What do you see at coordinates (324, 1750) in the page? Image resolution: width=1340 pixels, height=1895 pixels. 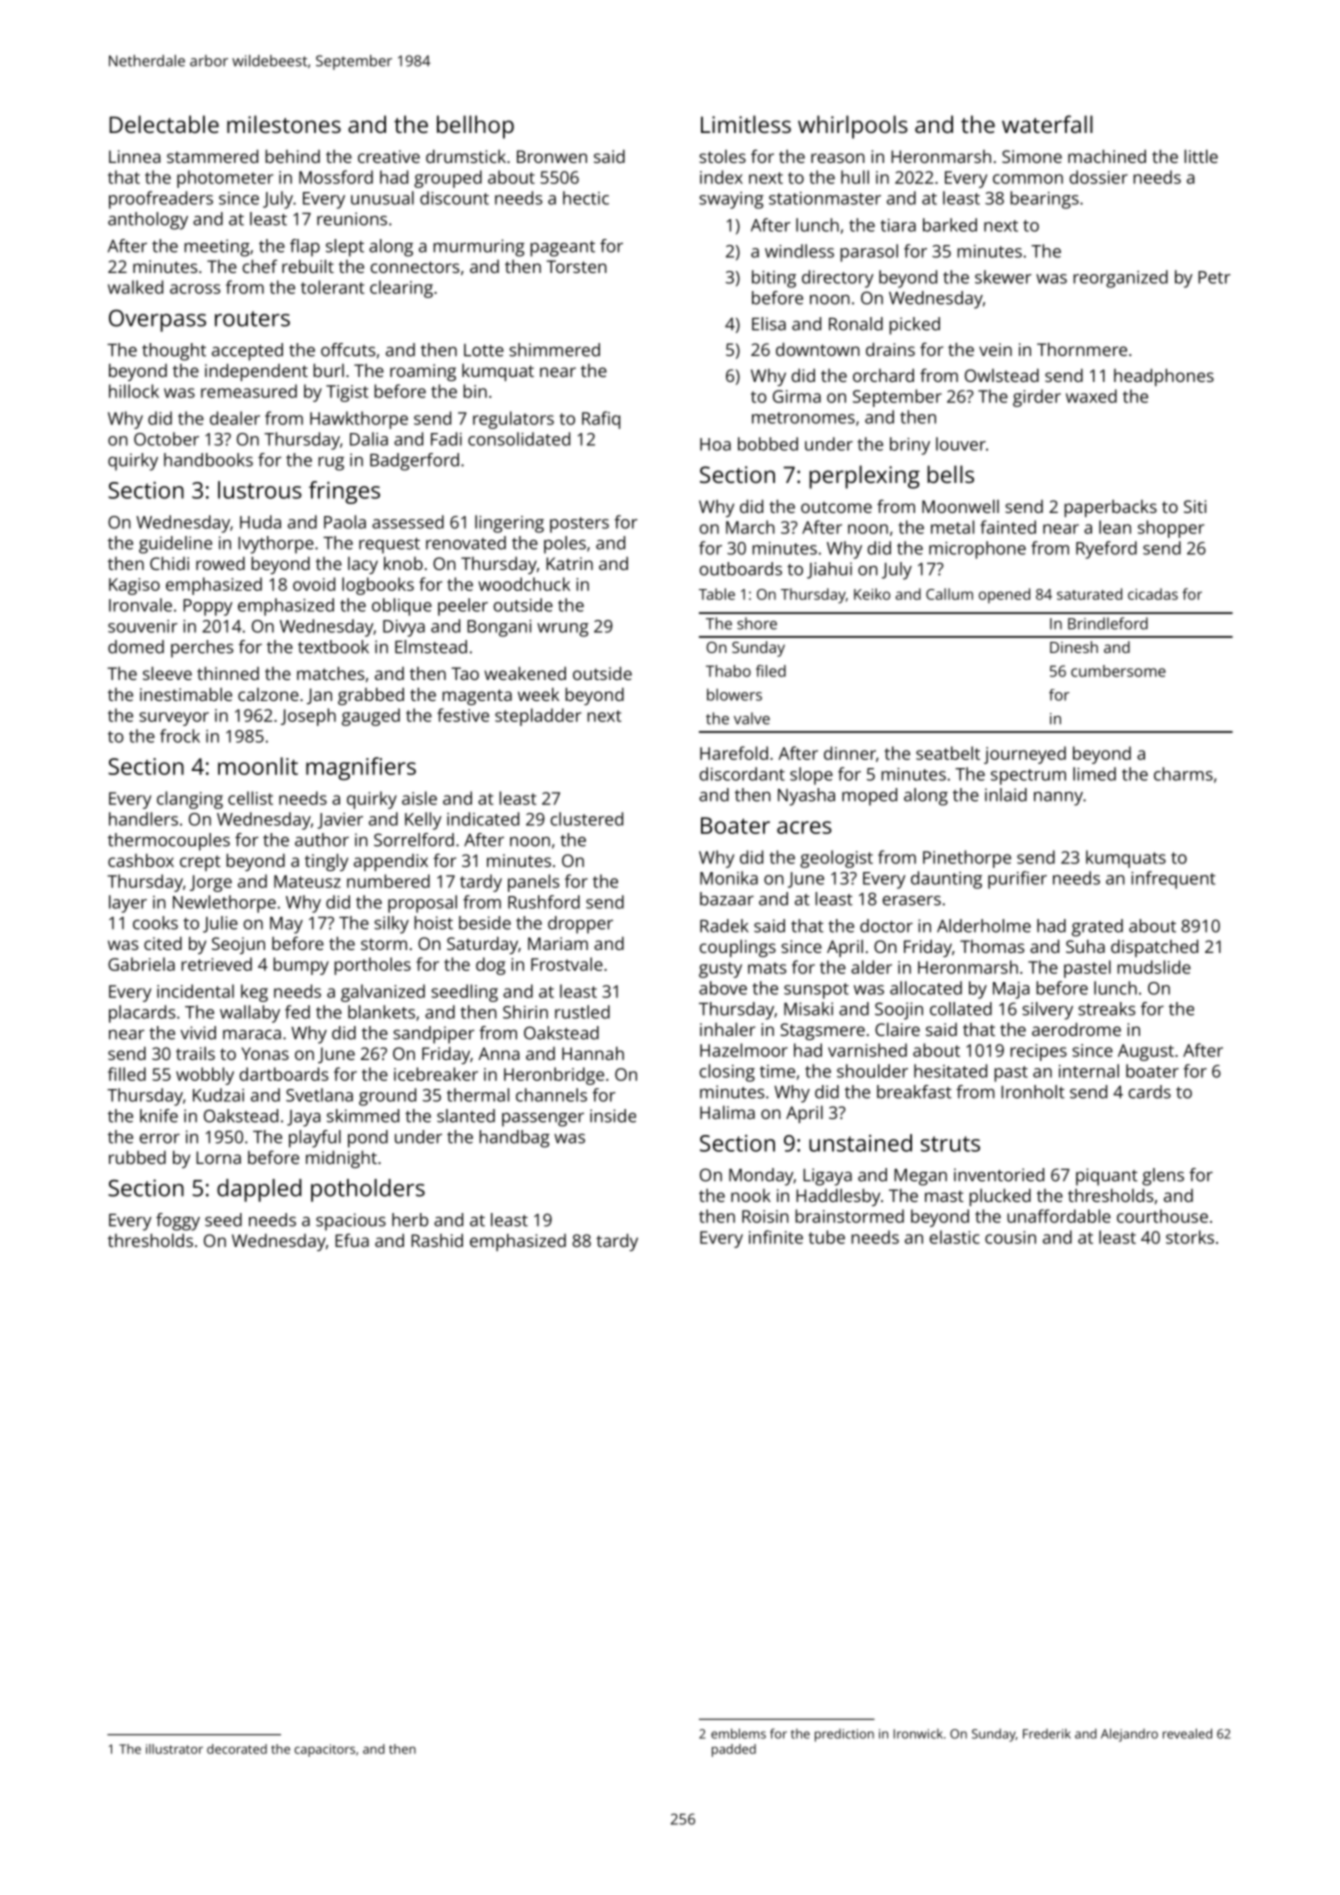 I see `capacitors` at bounding box center [324, 1750].
